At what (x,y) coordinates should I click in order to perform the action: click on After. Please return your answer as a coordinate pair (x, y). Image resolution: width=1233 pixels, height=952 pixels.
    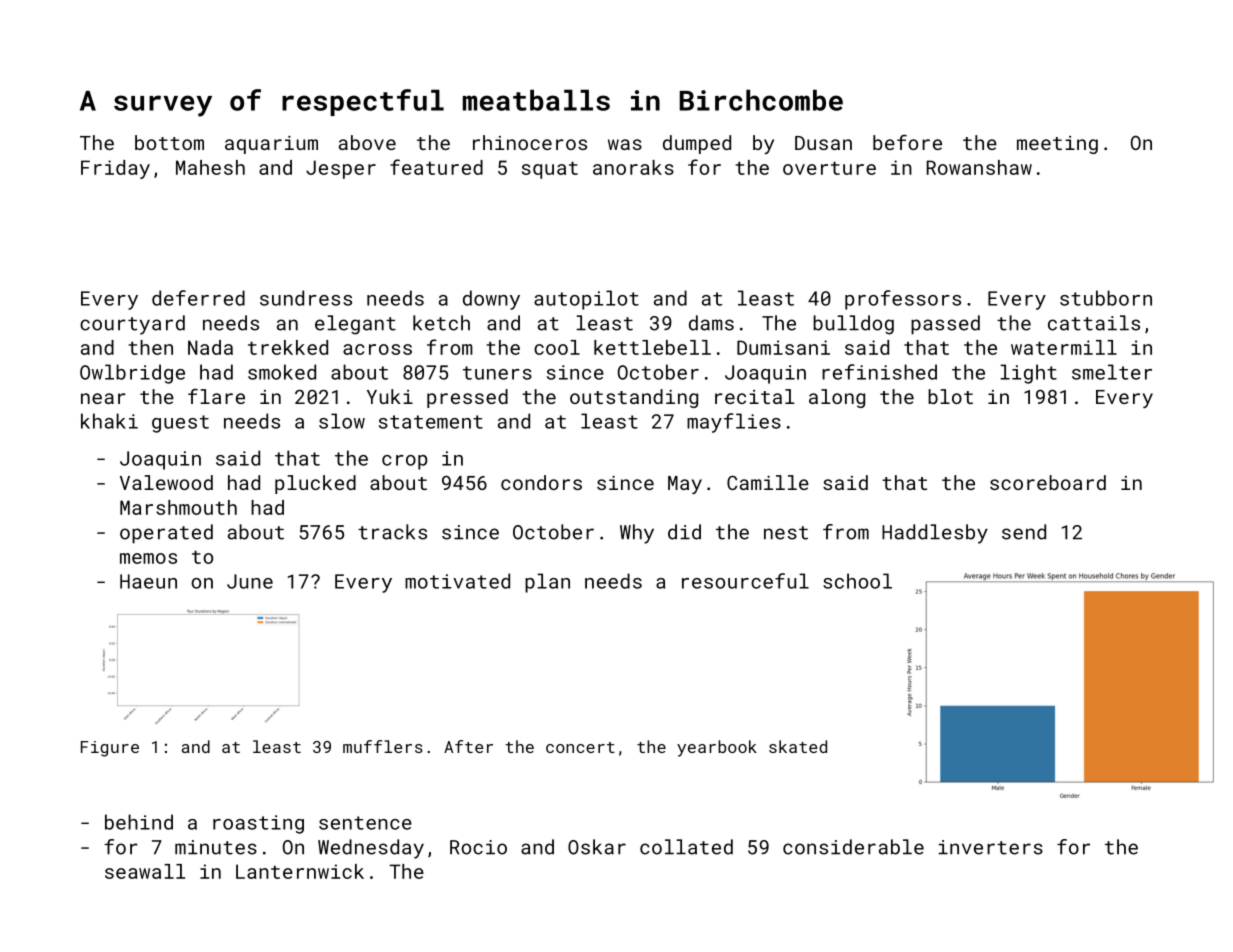
    Looking at the image, I should click on (468, 746).
